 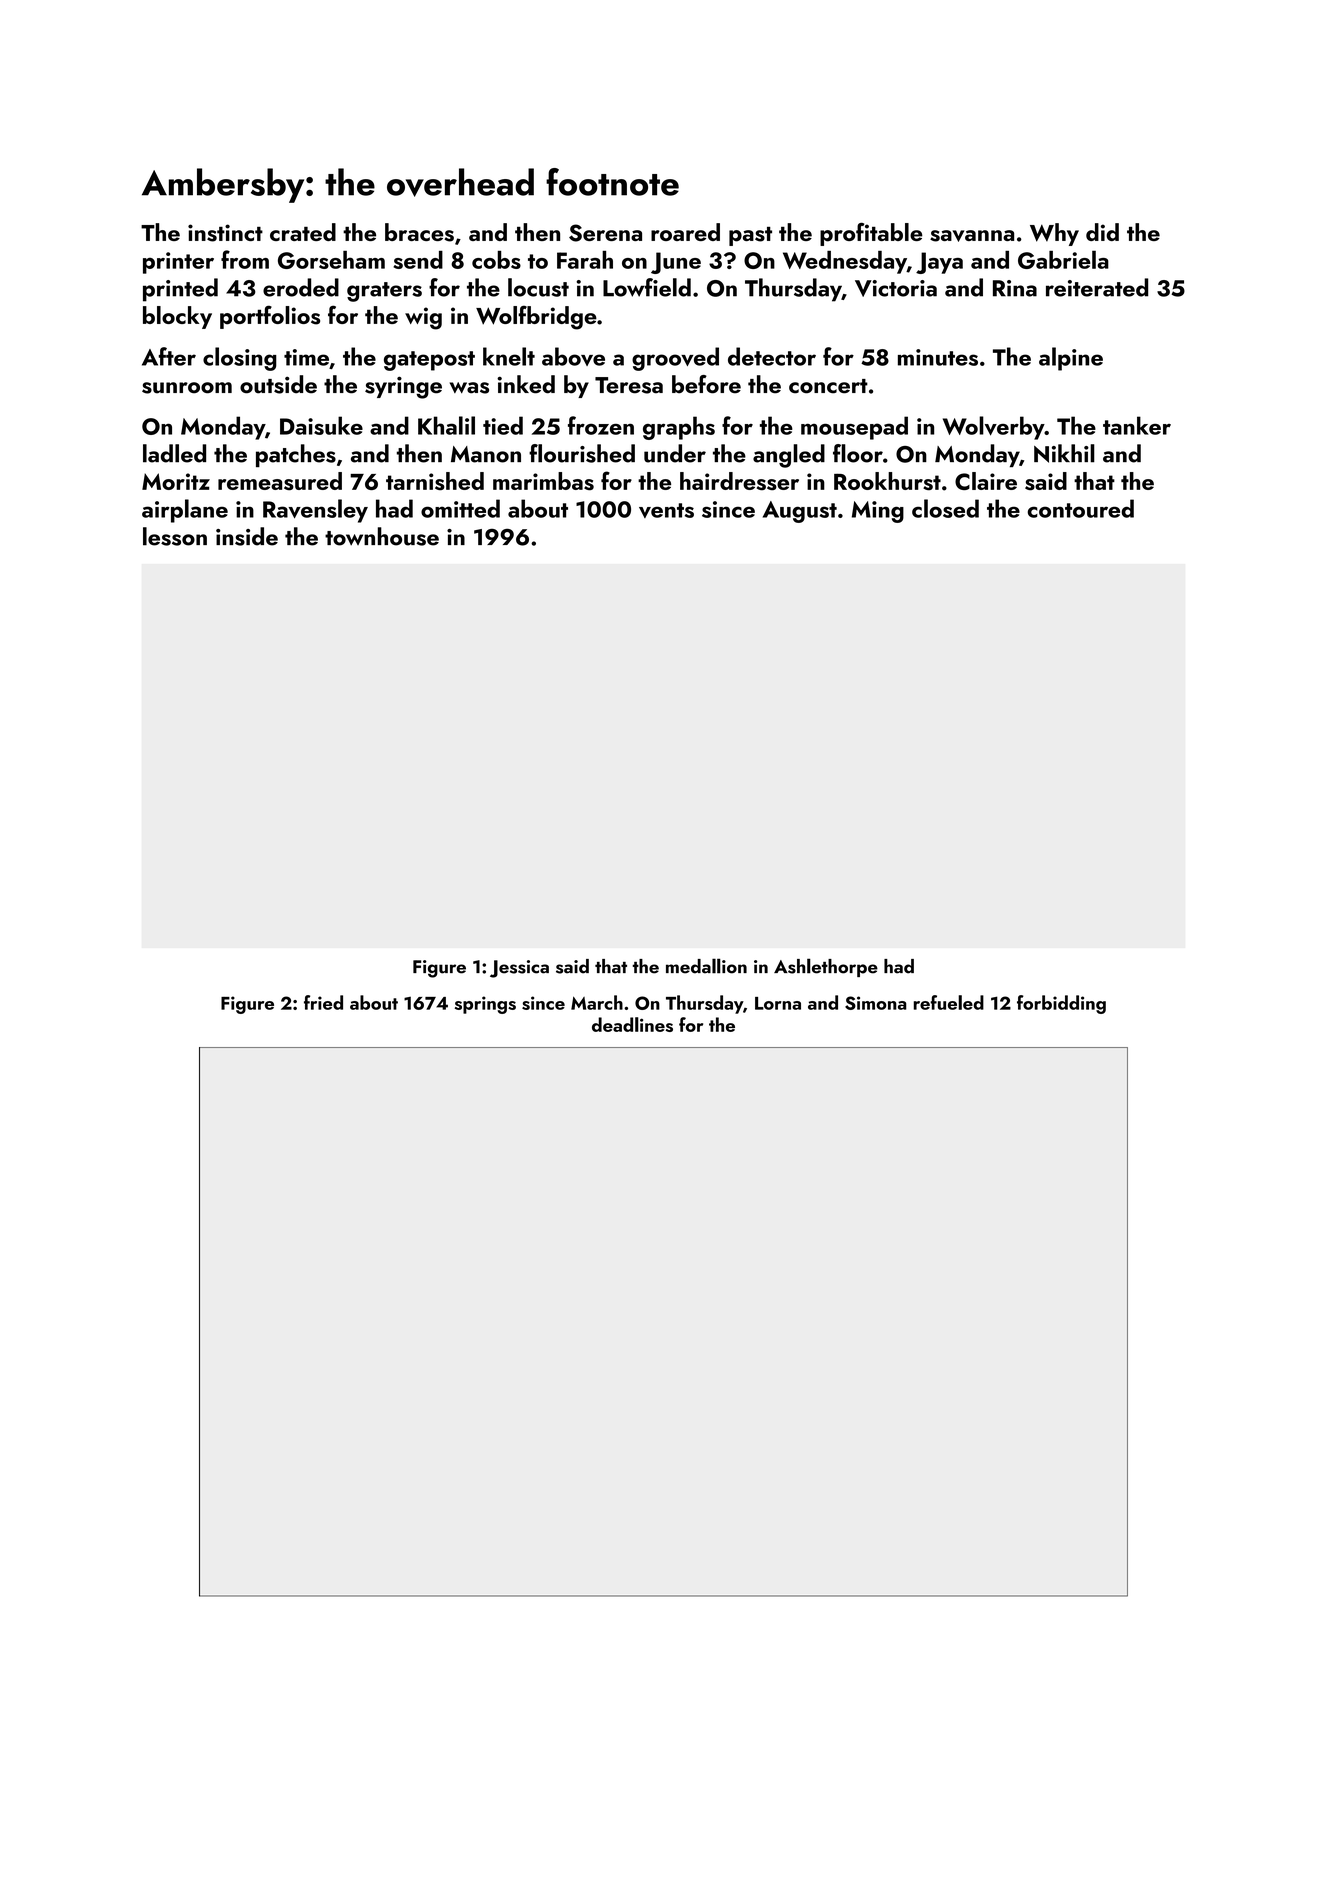 What do you see at coordinates (597, 1002) in the document?
I see `March` at bounding box center [597, 1002].
